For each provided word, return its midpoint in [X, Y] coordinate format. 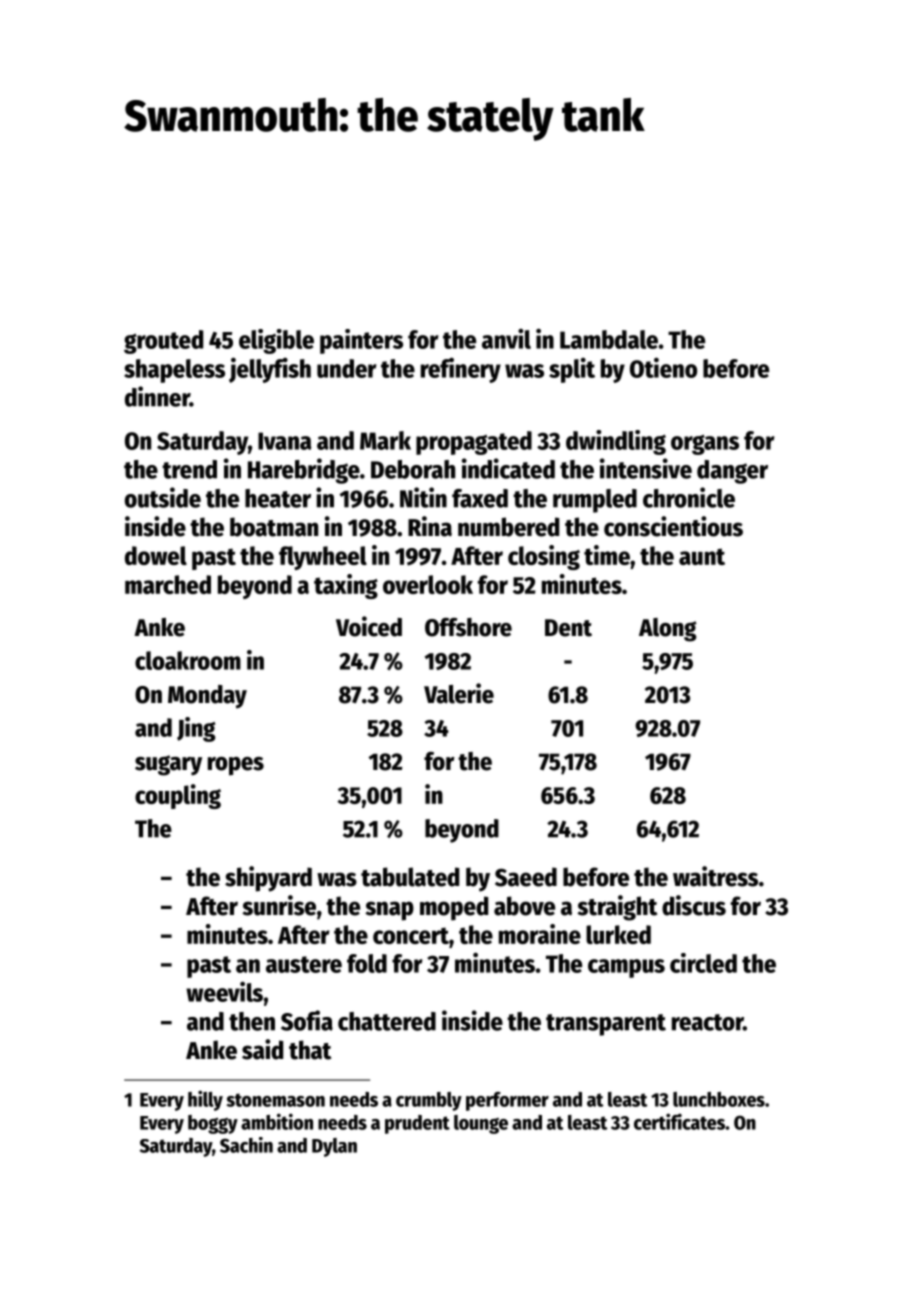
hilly [205, 1100]
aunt [702, 556]
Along [668, 630]
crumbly [429, 1101]
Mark [385, 440]
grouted [163, 342]
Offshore [468, 627]
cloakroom [188, 660]
